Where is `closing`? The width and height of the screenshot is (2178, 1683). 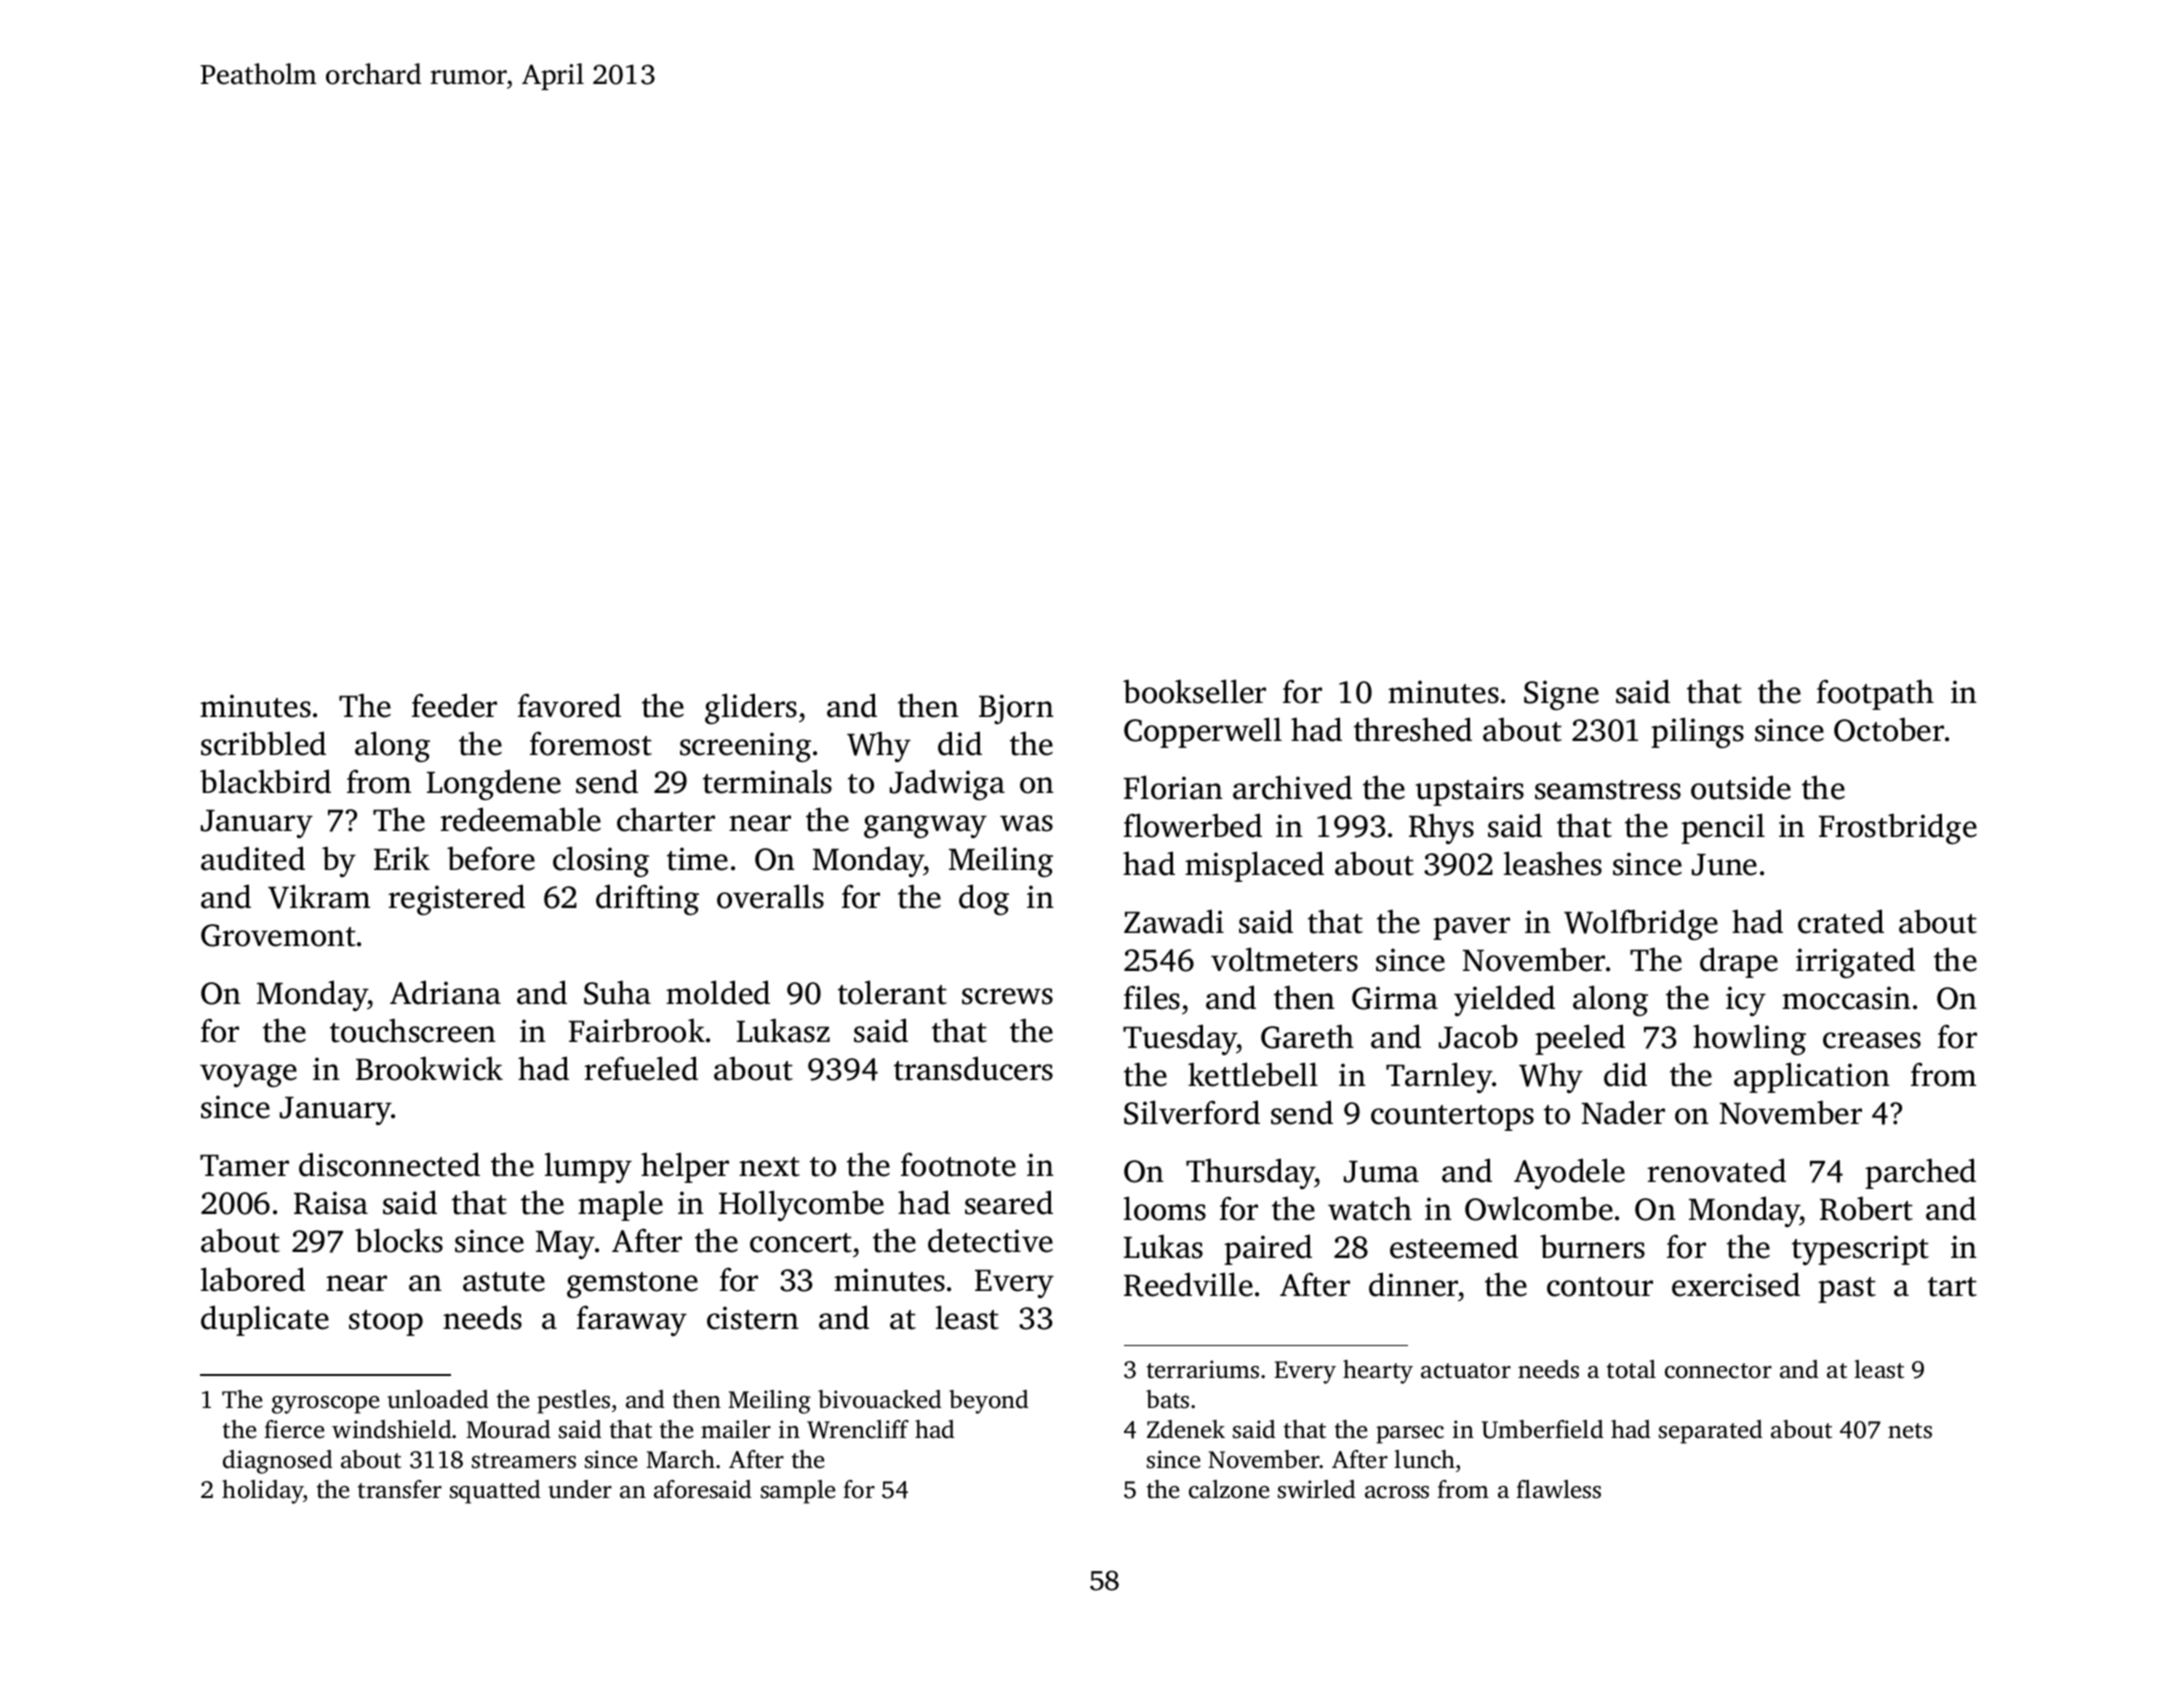 closing is located at coordinates (601, 861).
